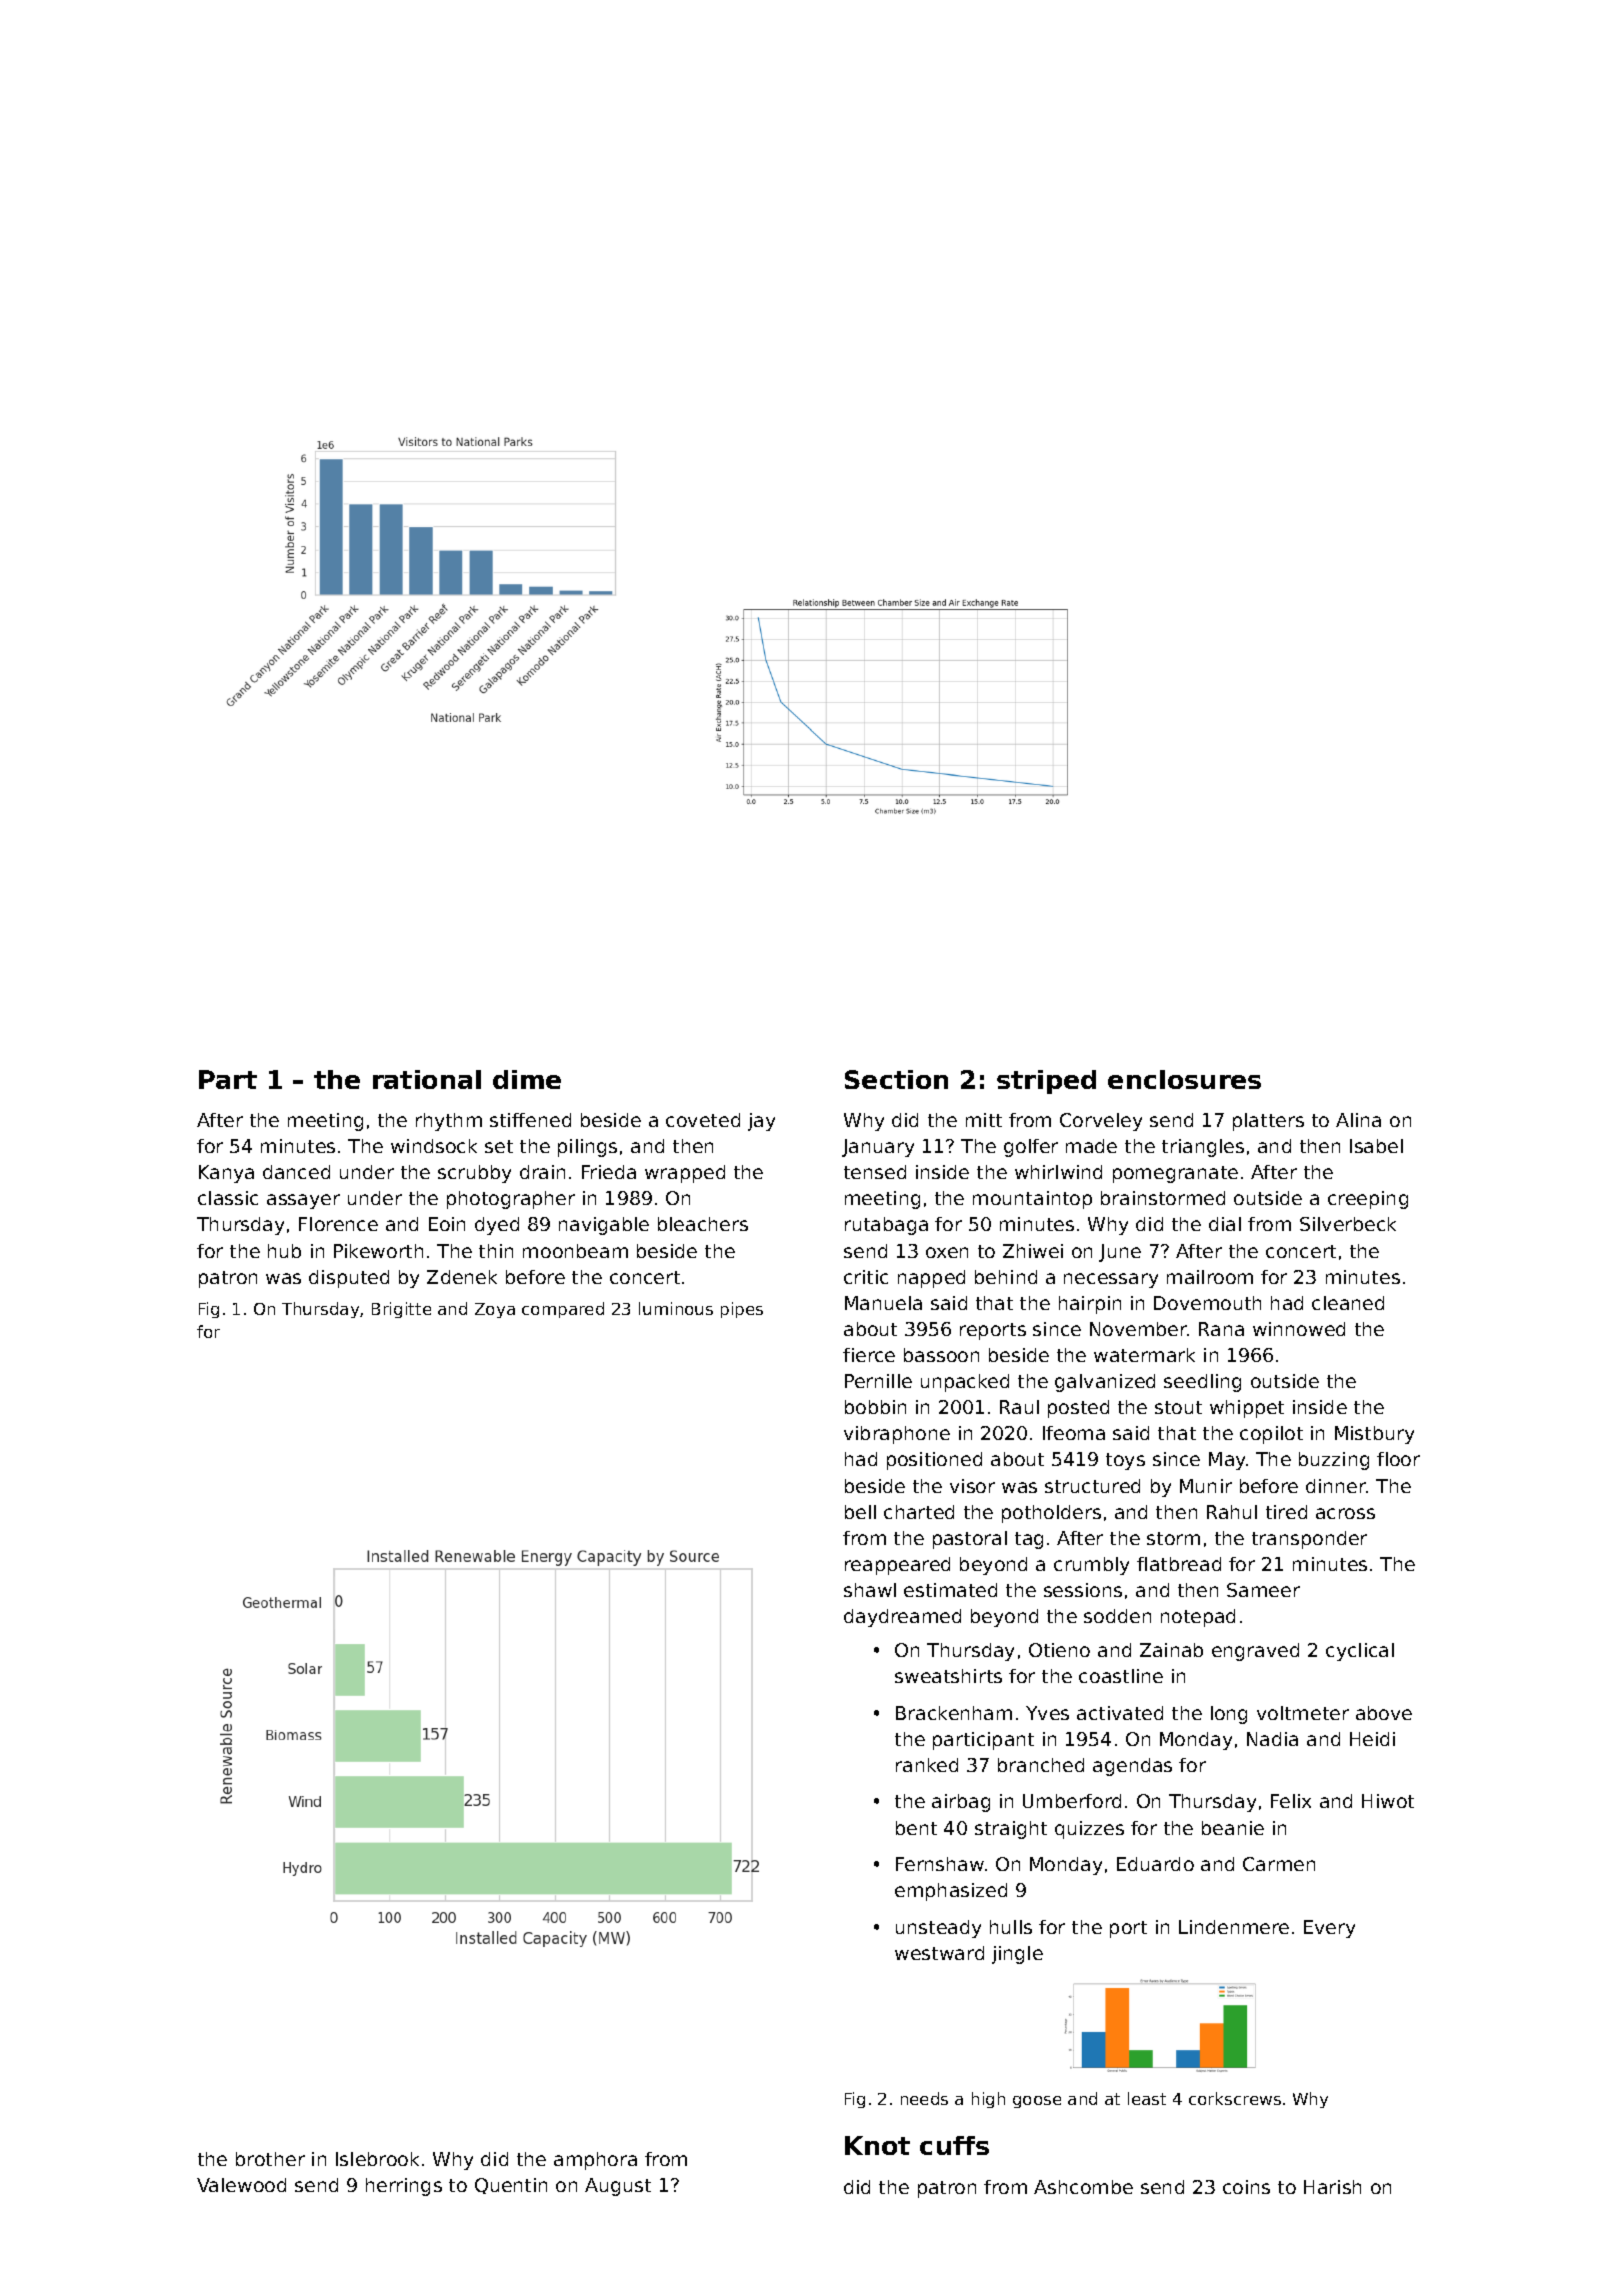  What do you see at coordinates (1271, 1435) in the page?
I see `copilot` at bounding box center [1271, 1435].
